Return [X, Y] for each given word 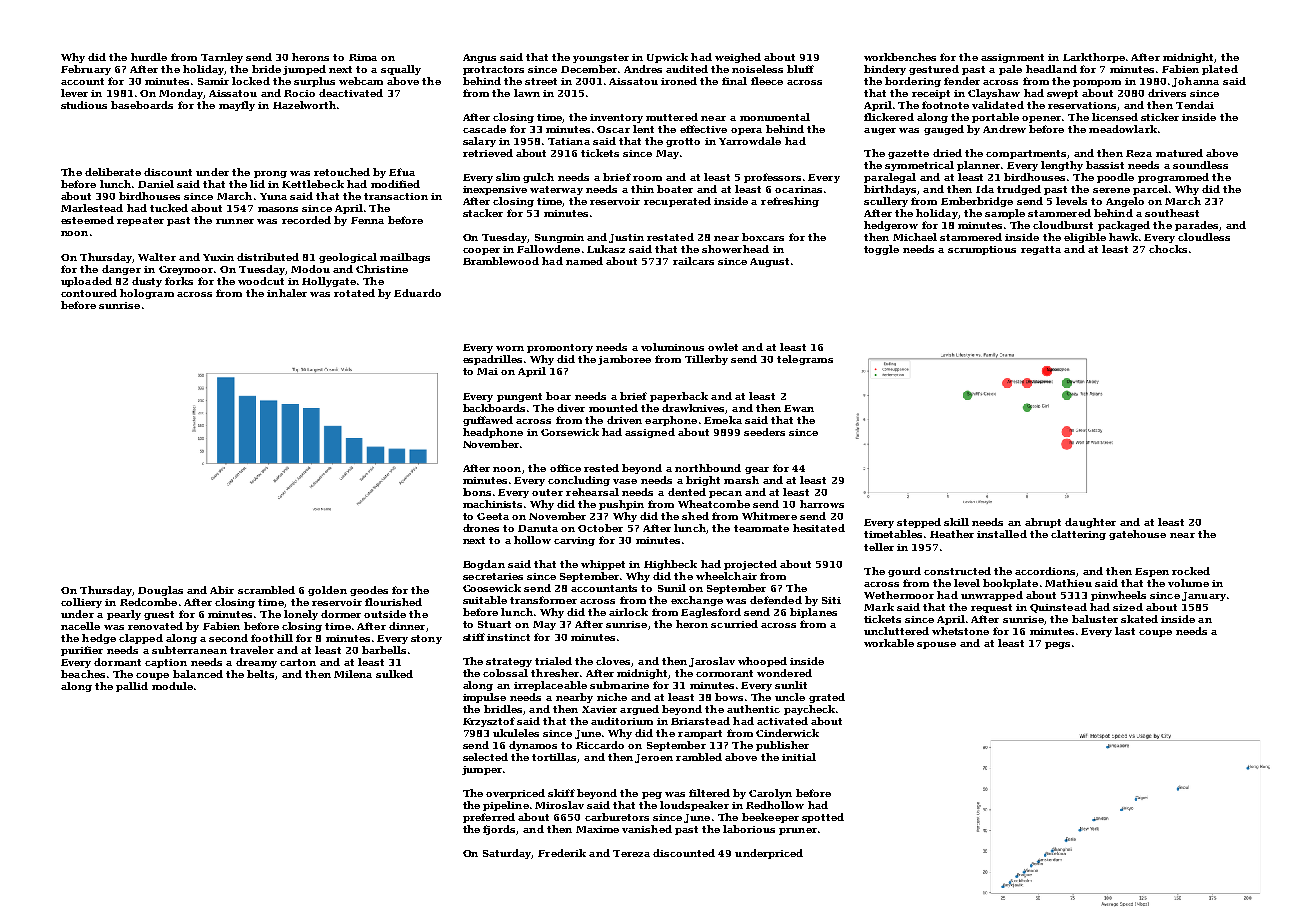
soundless [1200, 165]
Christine [382, 269]
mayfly [237, 106]
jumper [482, 770]
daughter [1090, 523]
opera [746, 131]
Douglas [160, 591]
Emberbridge [977, 202]
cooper [481, 251]
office [565, 468]
